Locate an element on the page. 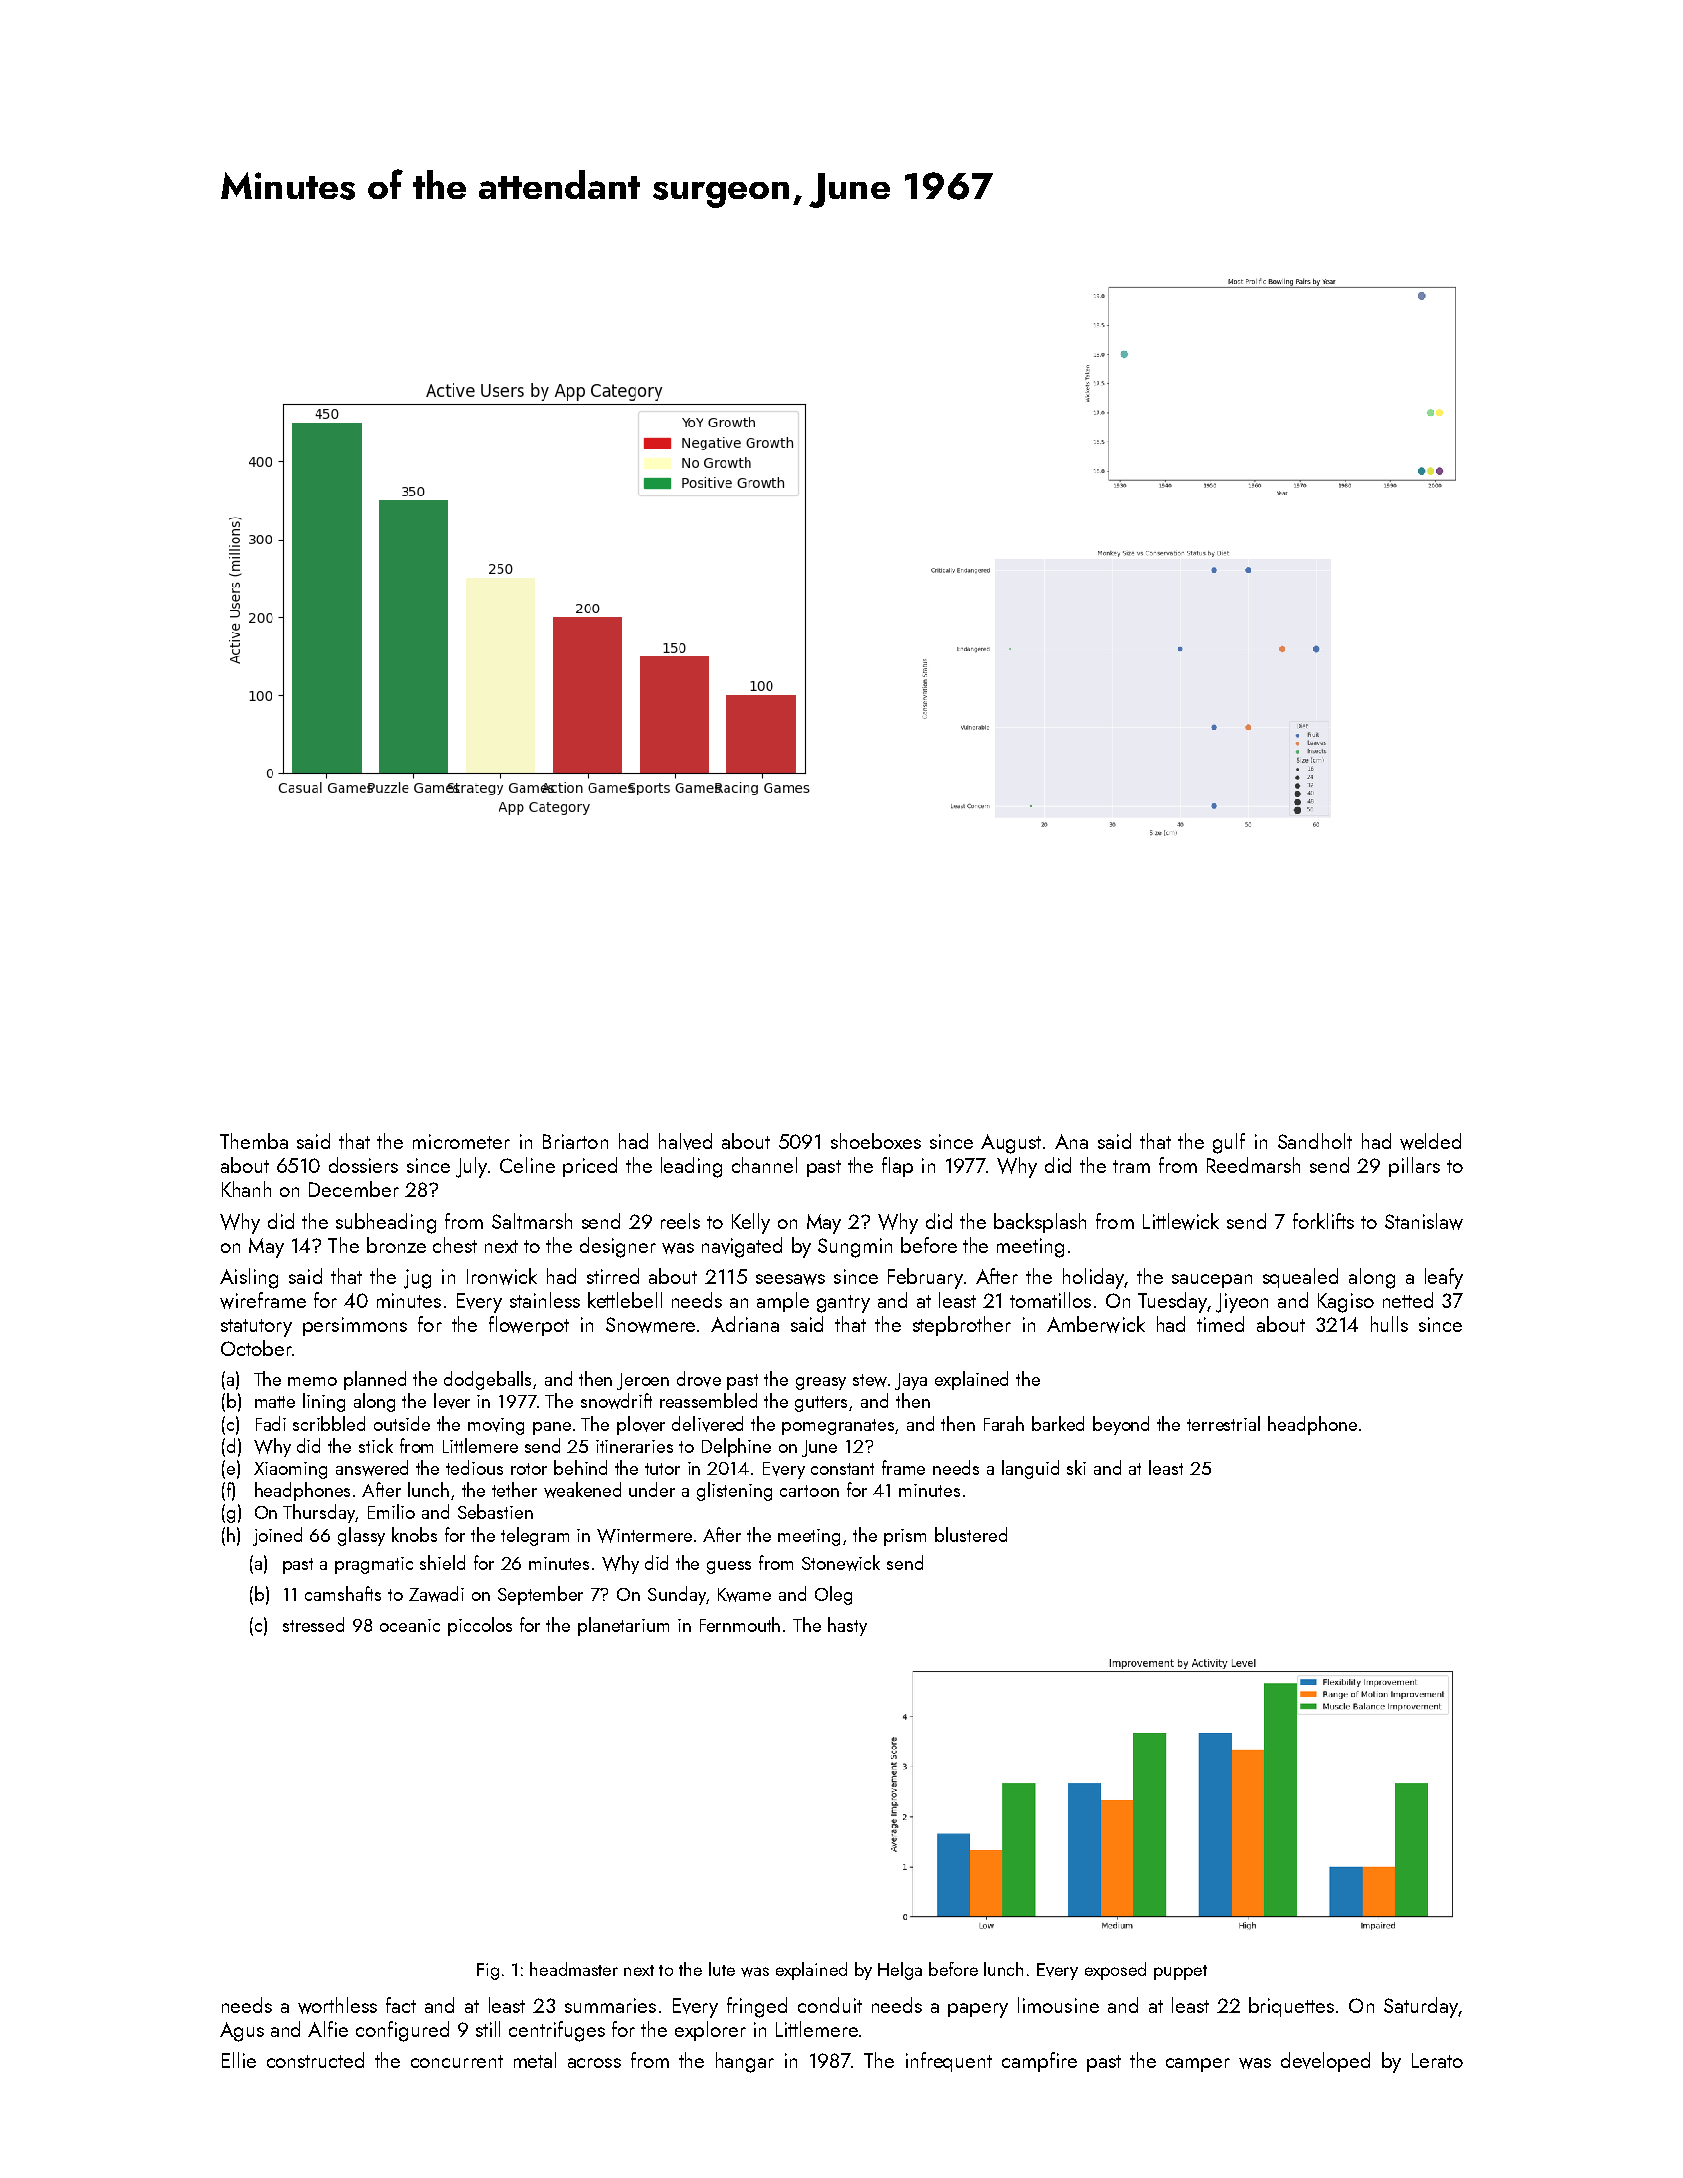  lute is located at coordinates (722, 1969).
